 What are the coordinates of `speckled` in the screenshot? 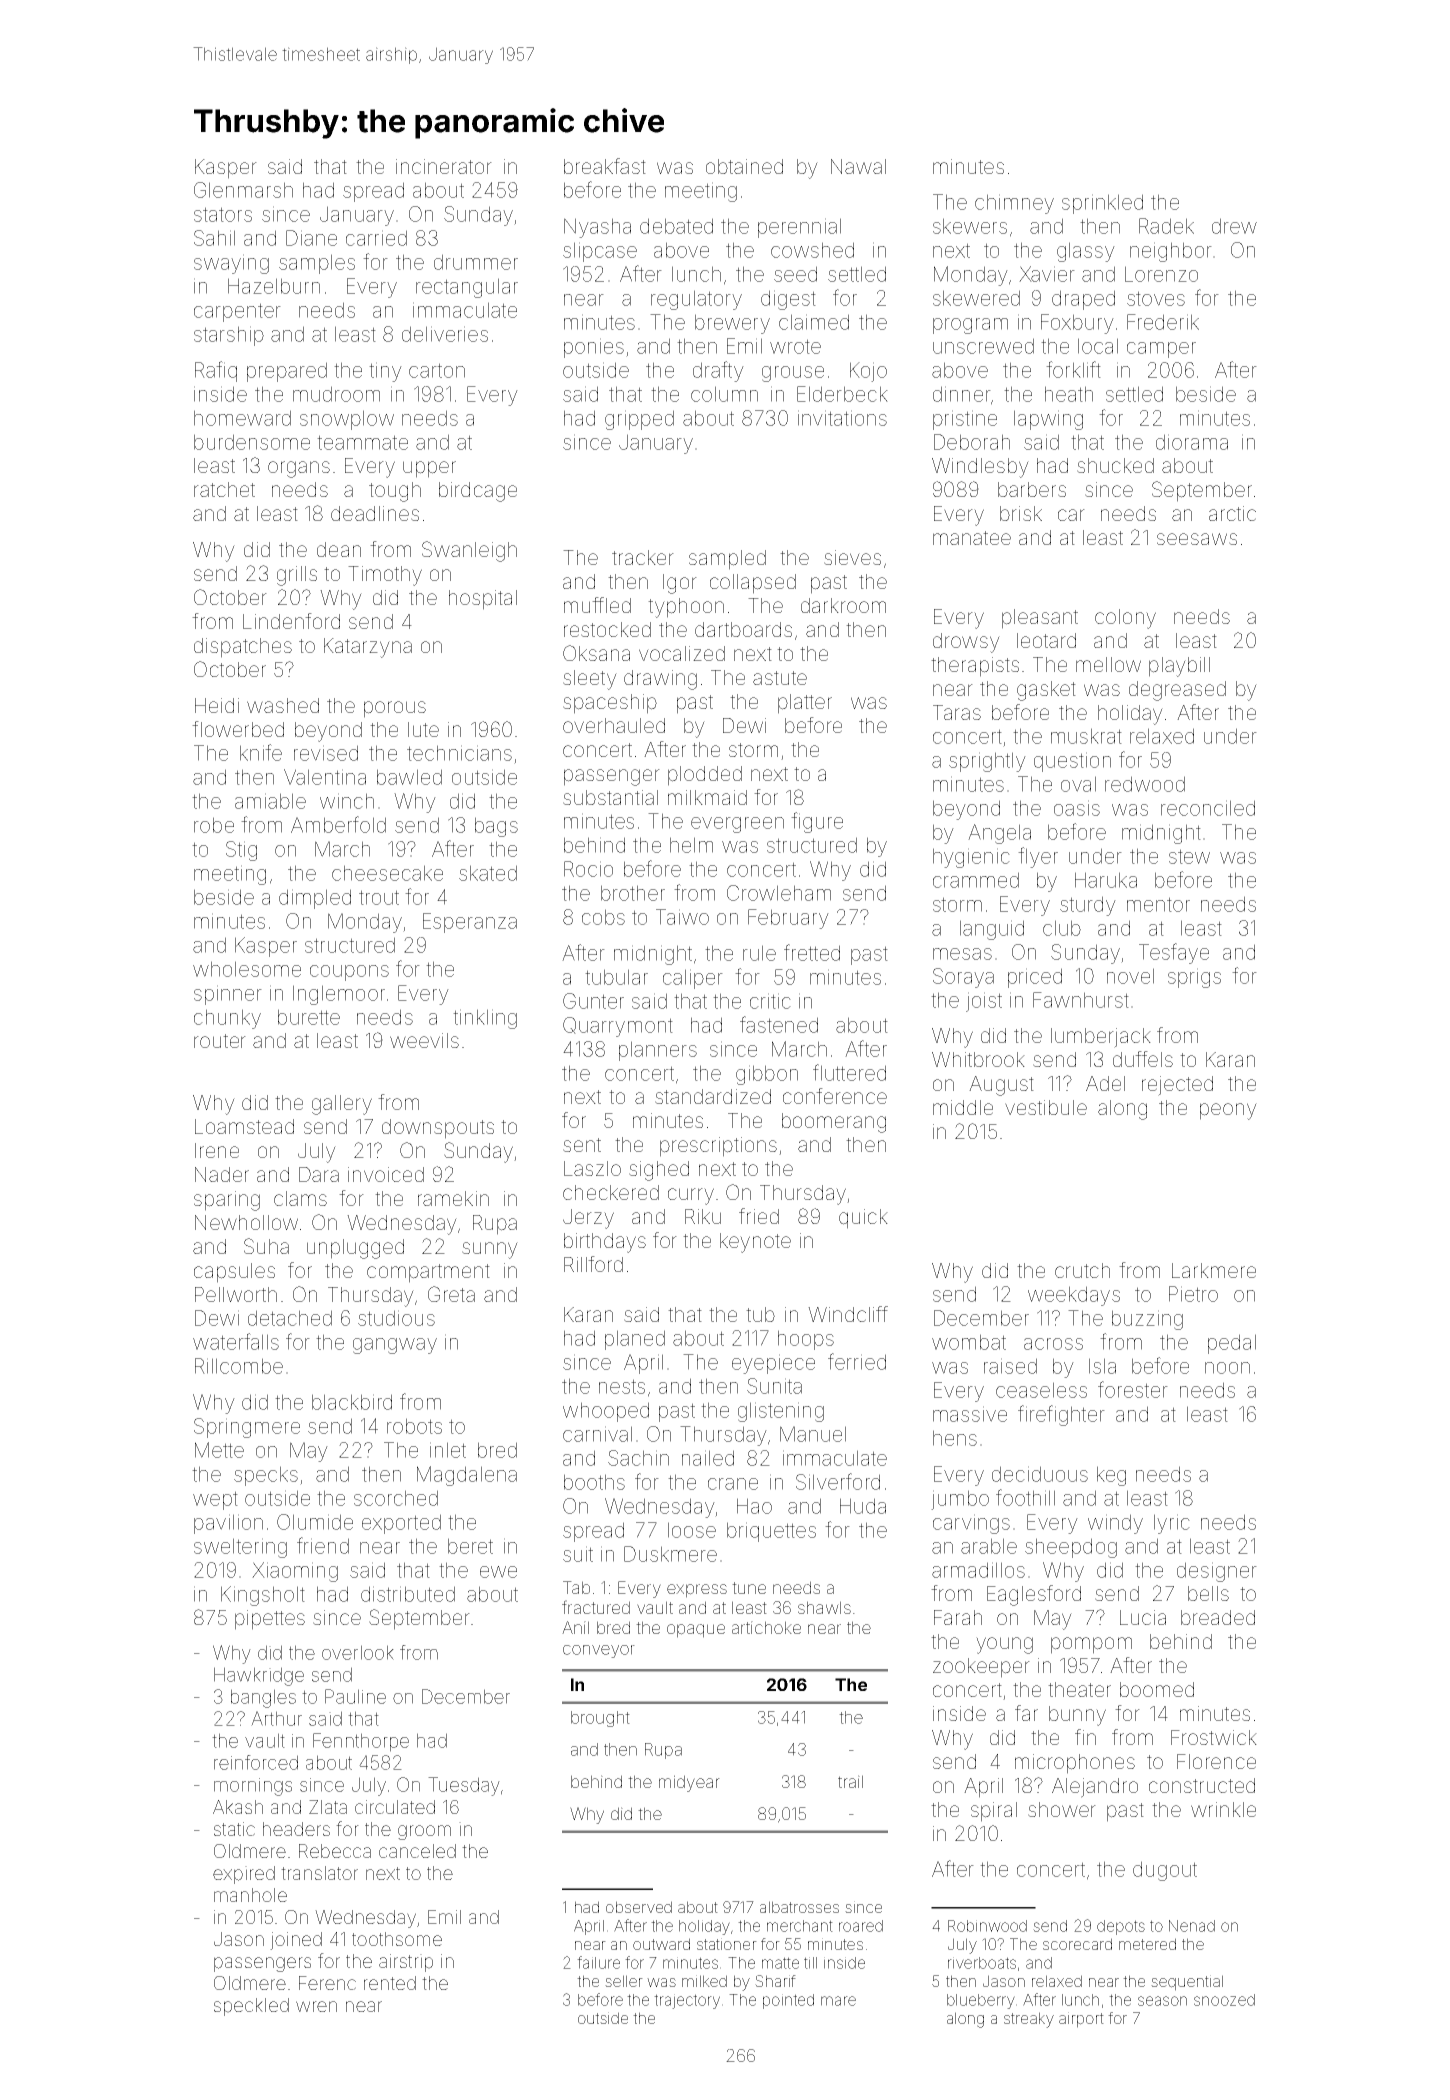 It's located at (251, 2007).
